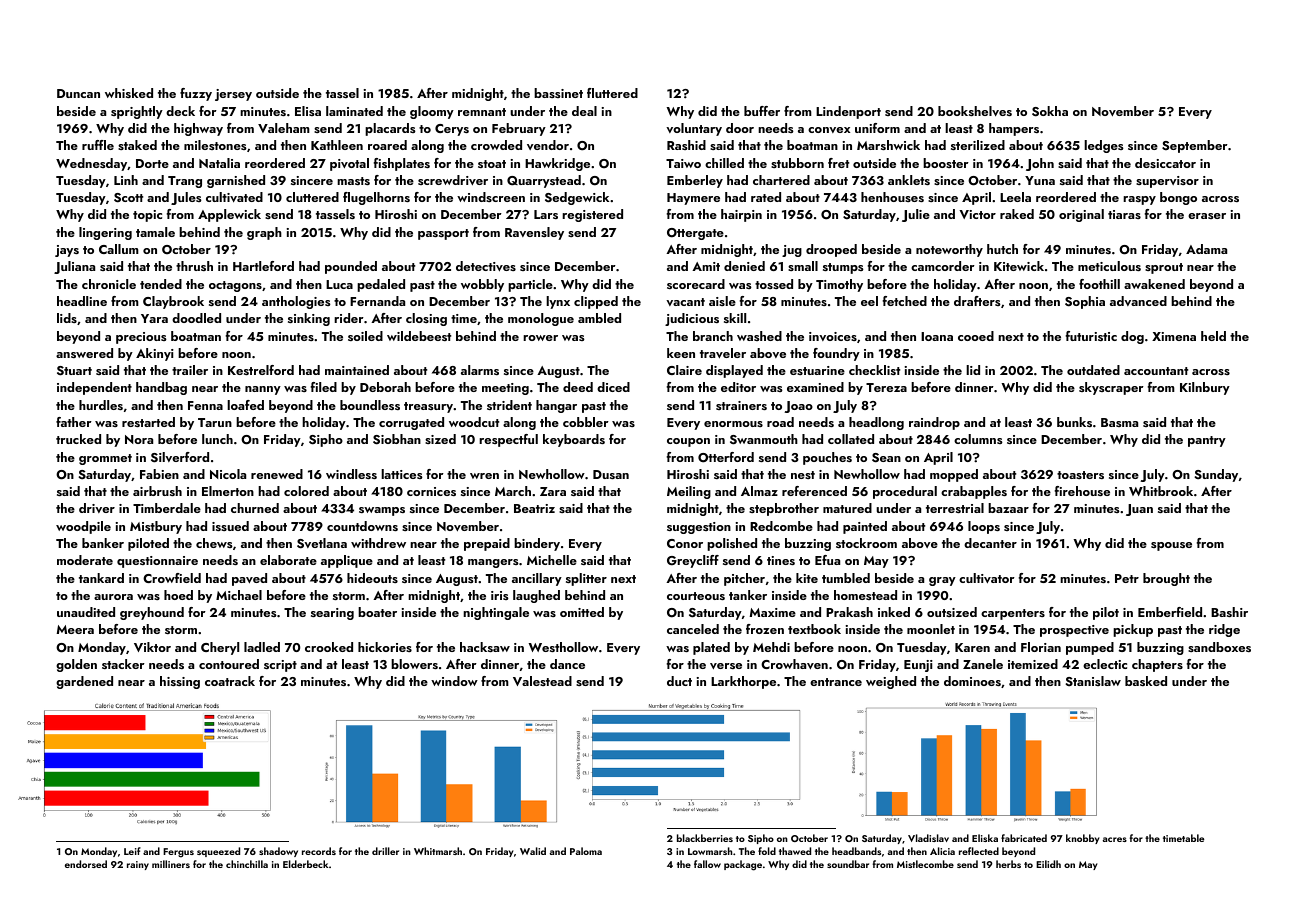  What do you see at coordinates (84, 682) in the page?
I see `gardened` at bounding box center [84, 682].
